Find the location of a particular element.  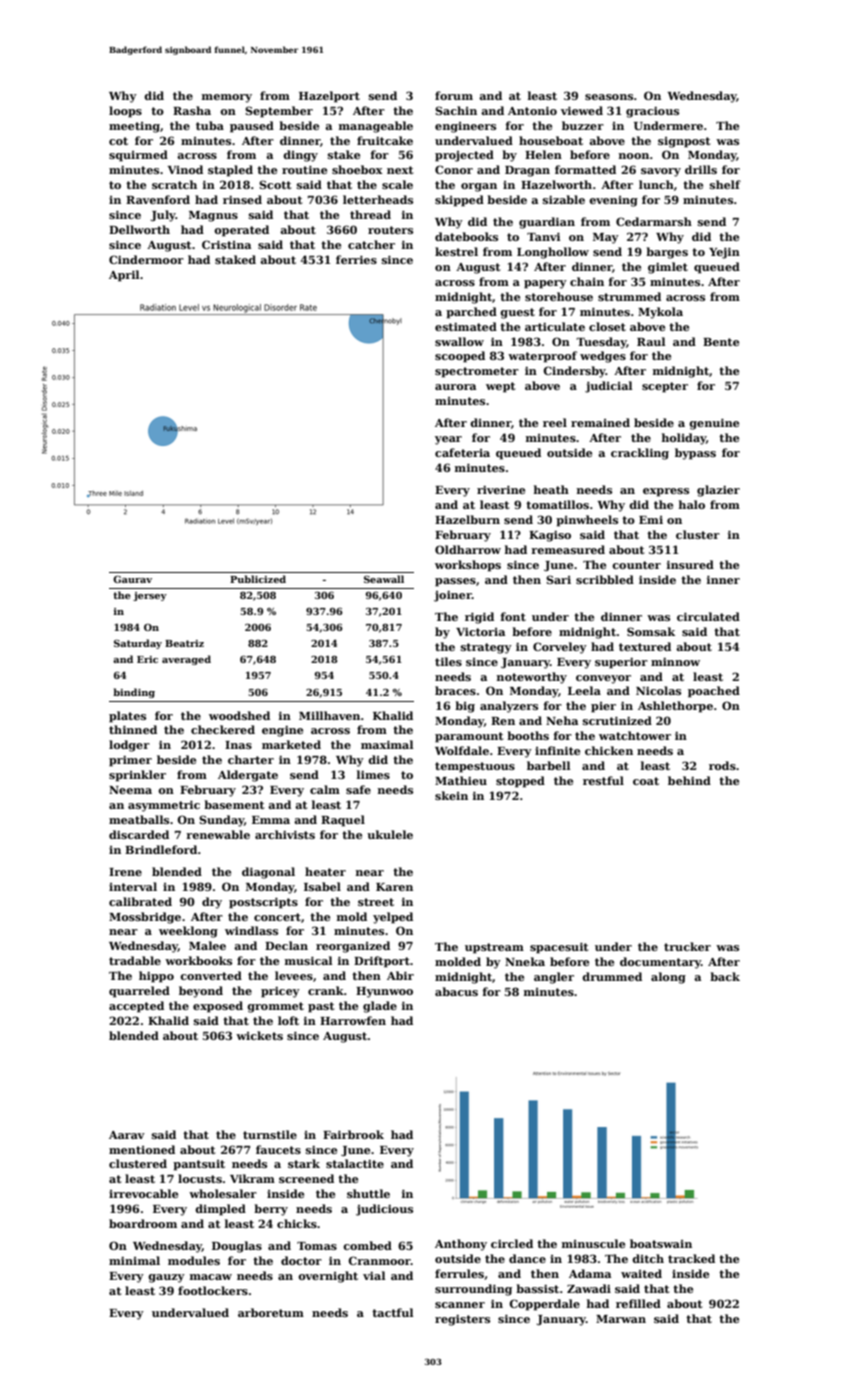

Cindermoor is located at coordinates (146, 259).
